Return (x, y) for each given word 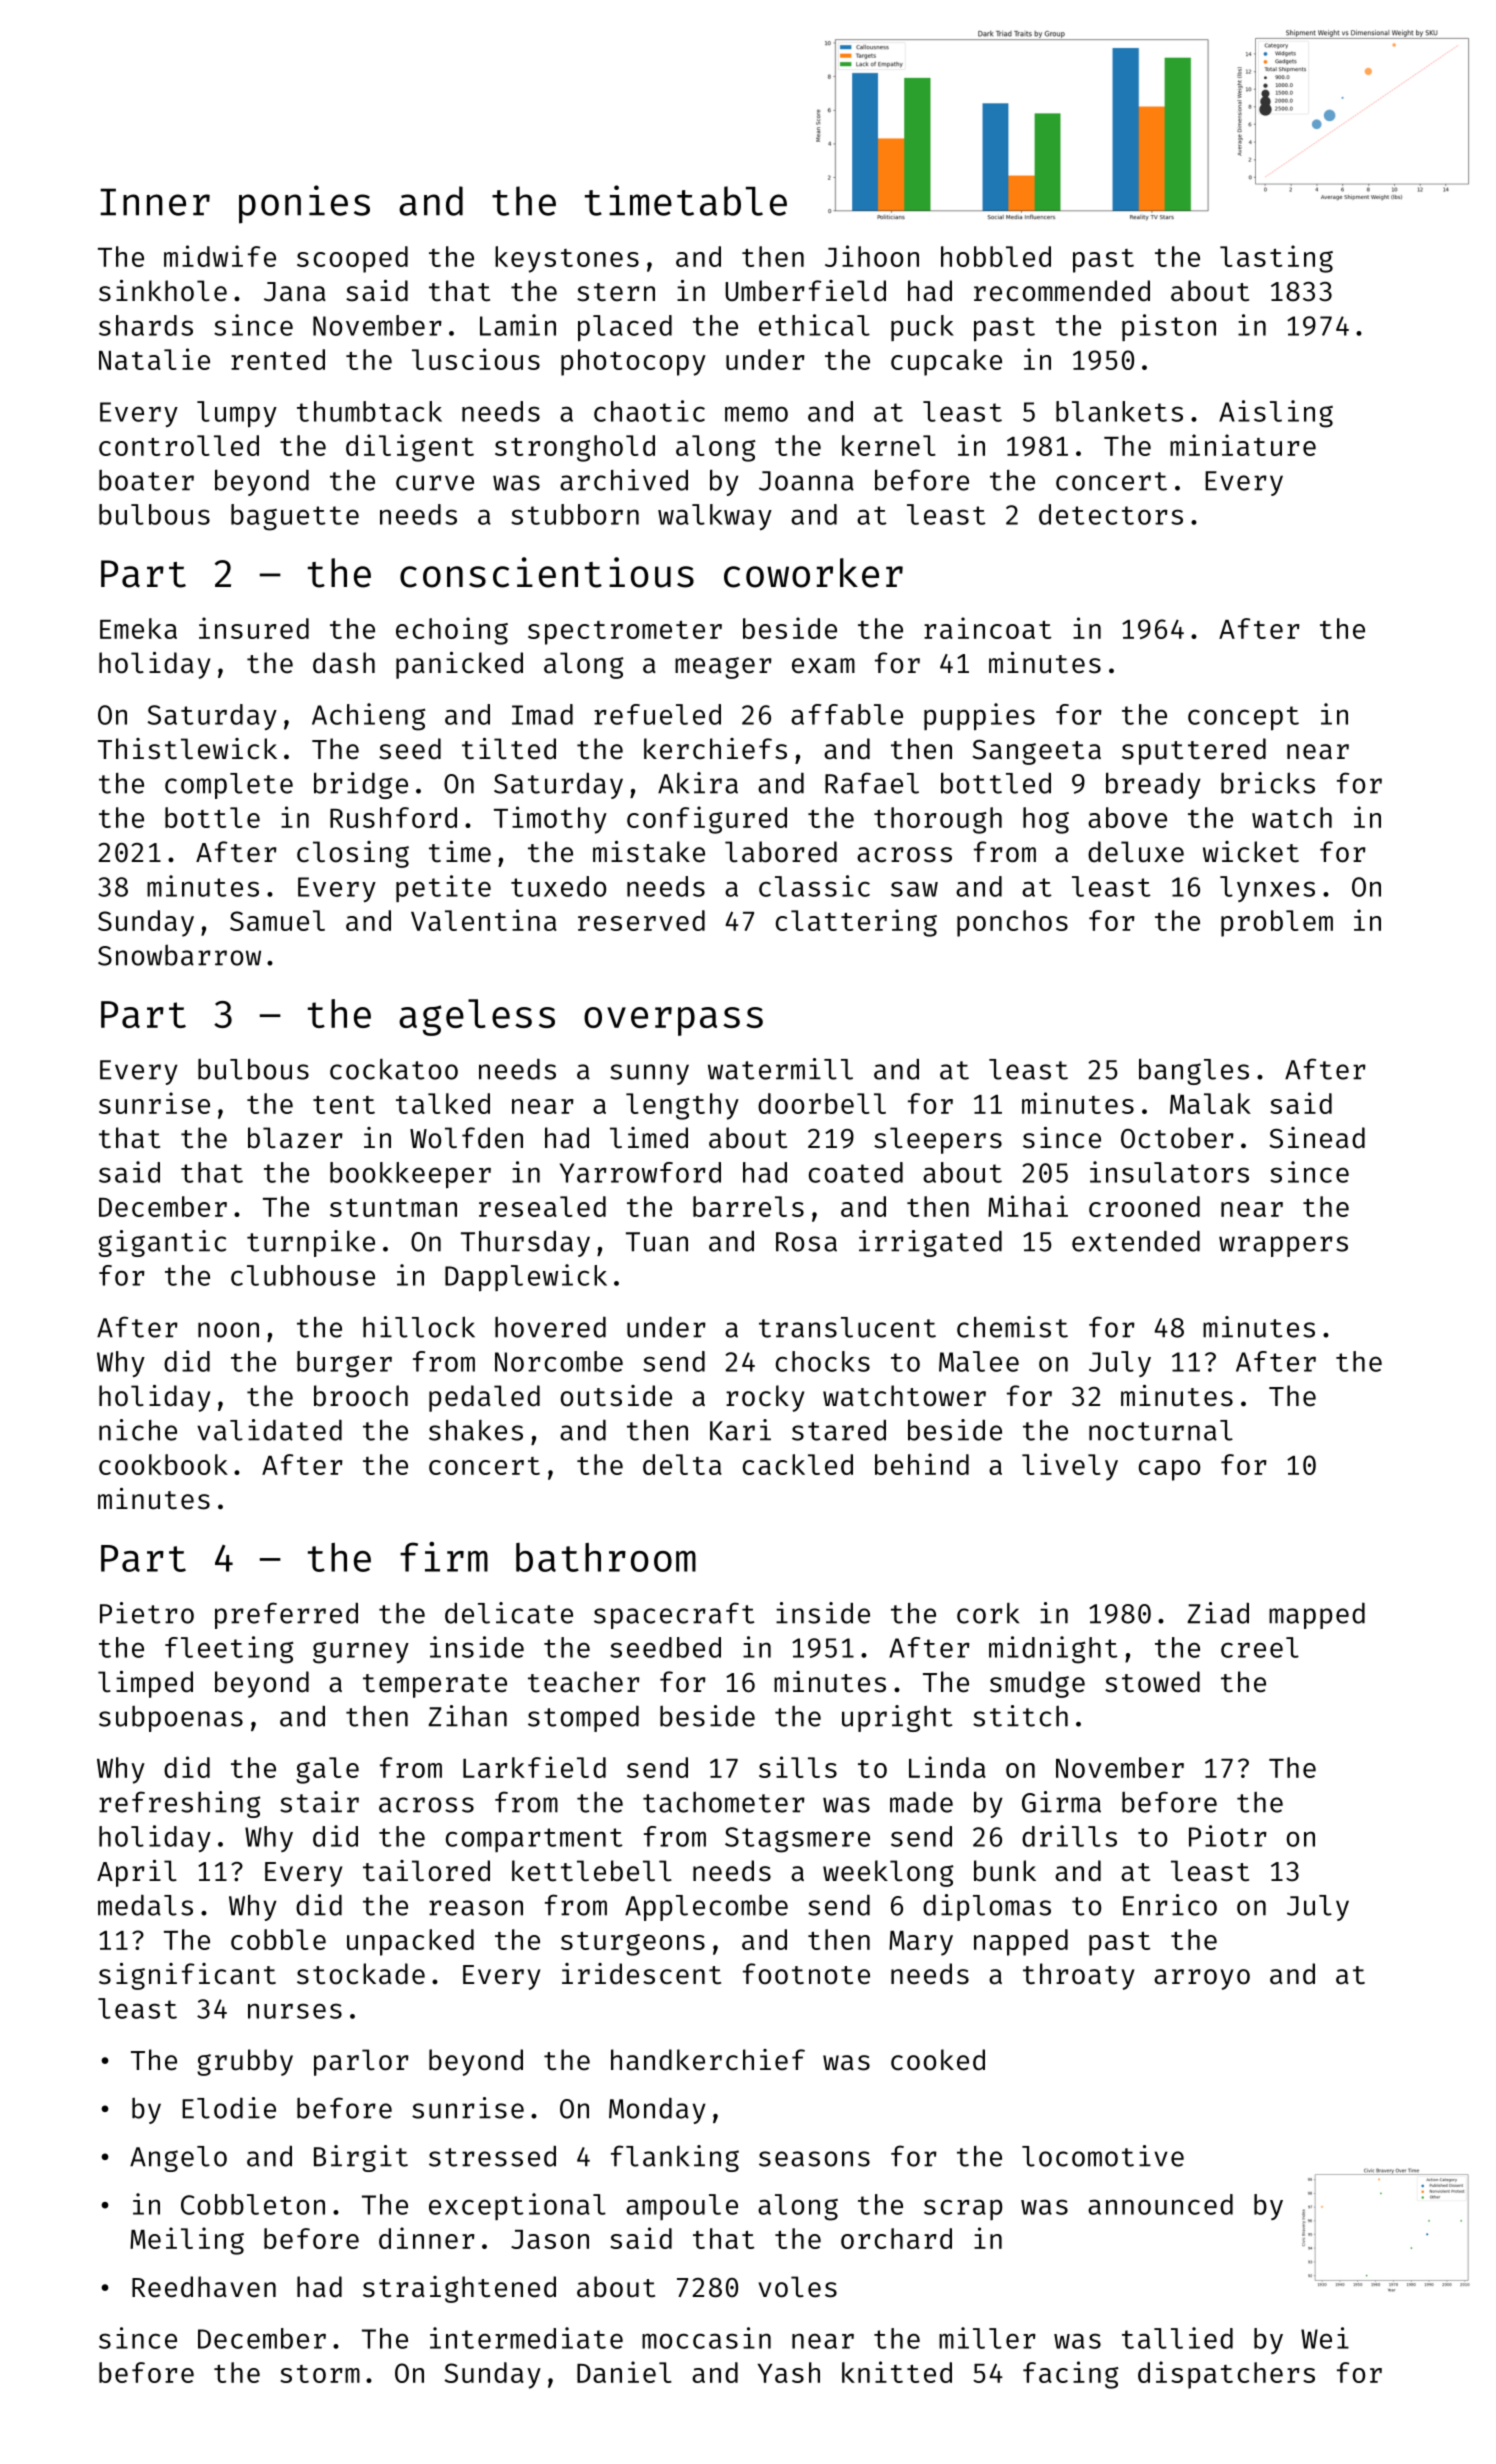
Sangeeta (1037, 752)
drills (1069, 1836)
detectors (1111, 514)
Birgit (361, 2158)
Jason (550, 2239)
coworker (813, 573)
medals (145, 1905)
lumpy (237, 414)
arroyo (1202, 1979)
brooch (361, 1396)
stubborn (575, 514)
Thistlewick (187, 749)
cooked (938, 2060)
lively (1070, 1467)
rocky (765, 1398)
